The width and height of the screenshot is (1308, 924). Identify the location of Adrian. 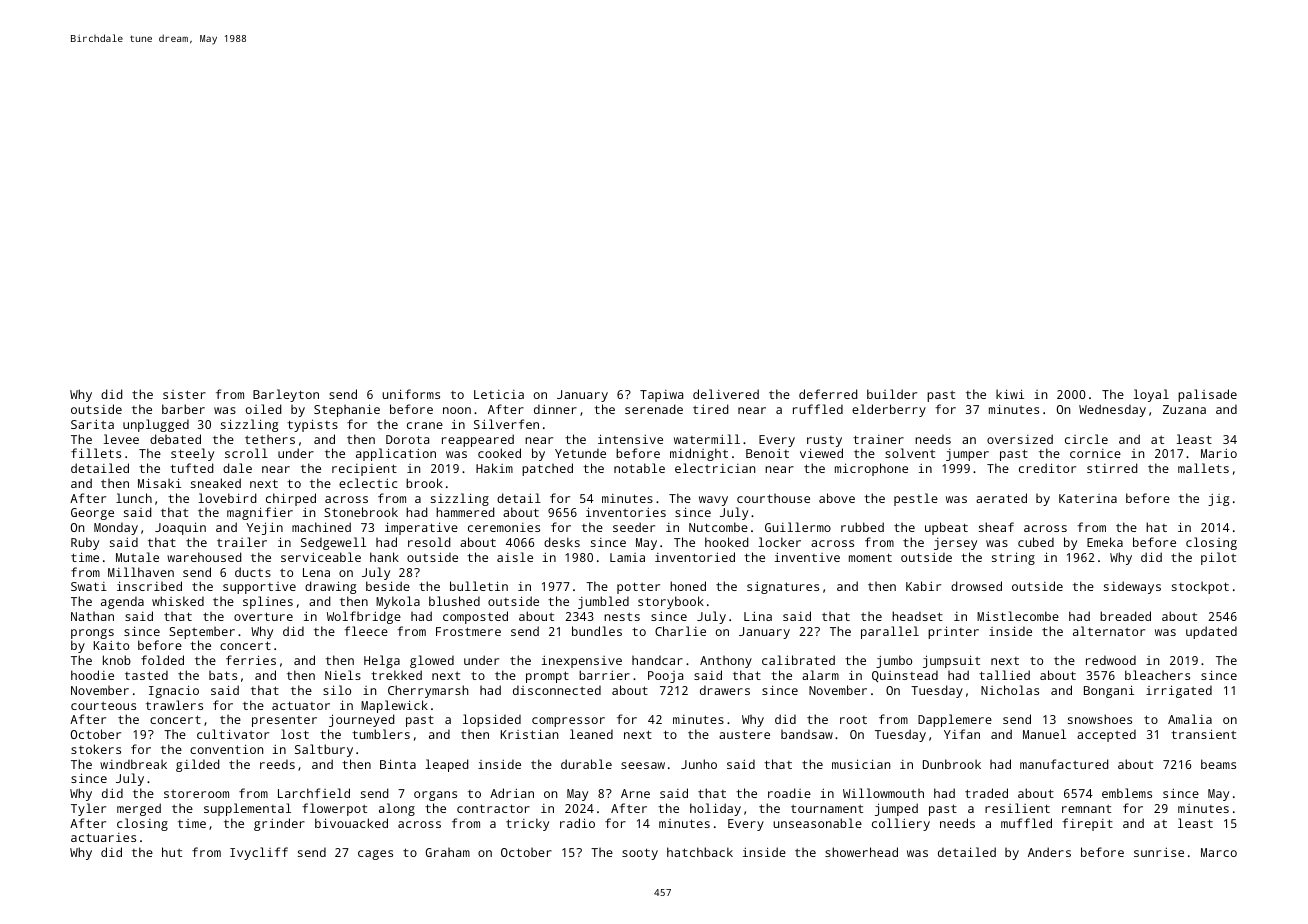
(512, 793).
